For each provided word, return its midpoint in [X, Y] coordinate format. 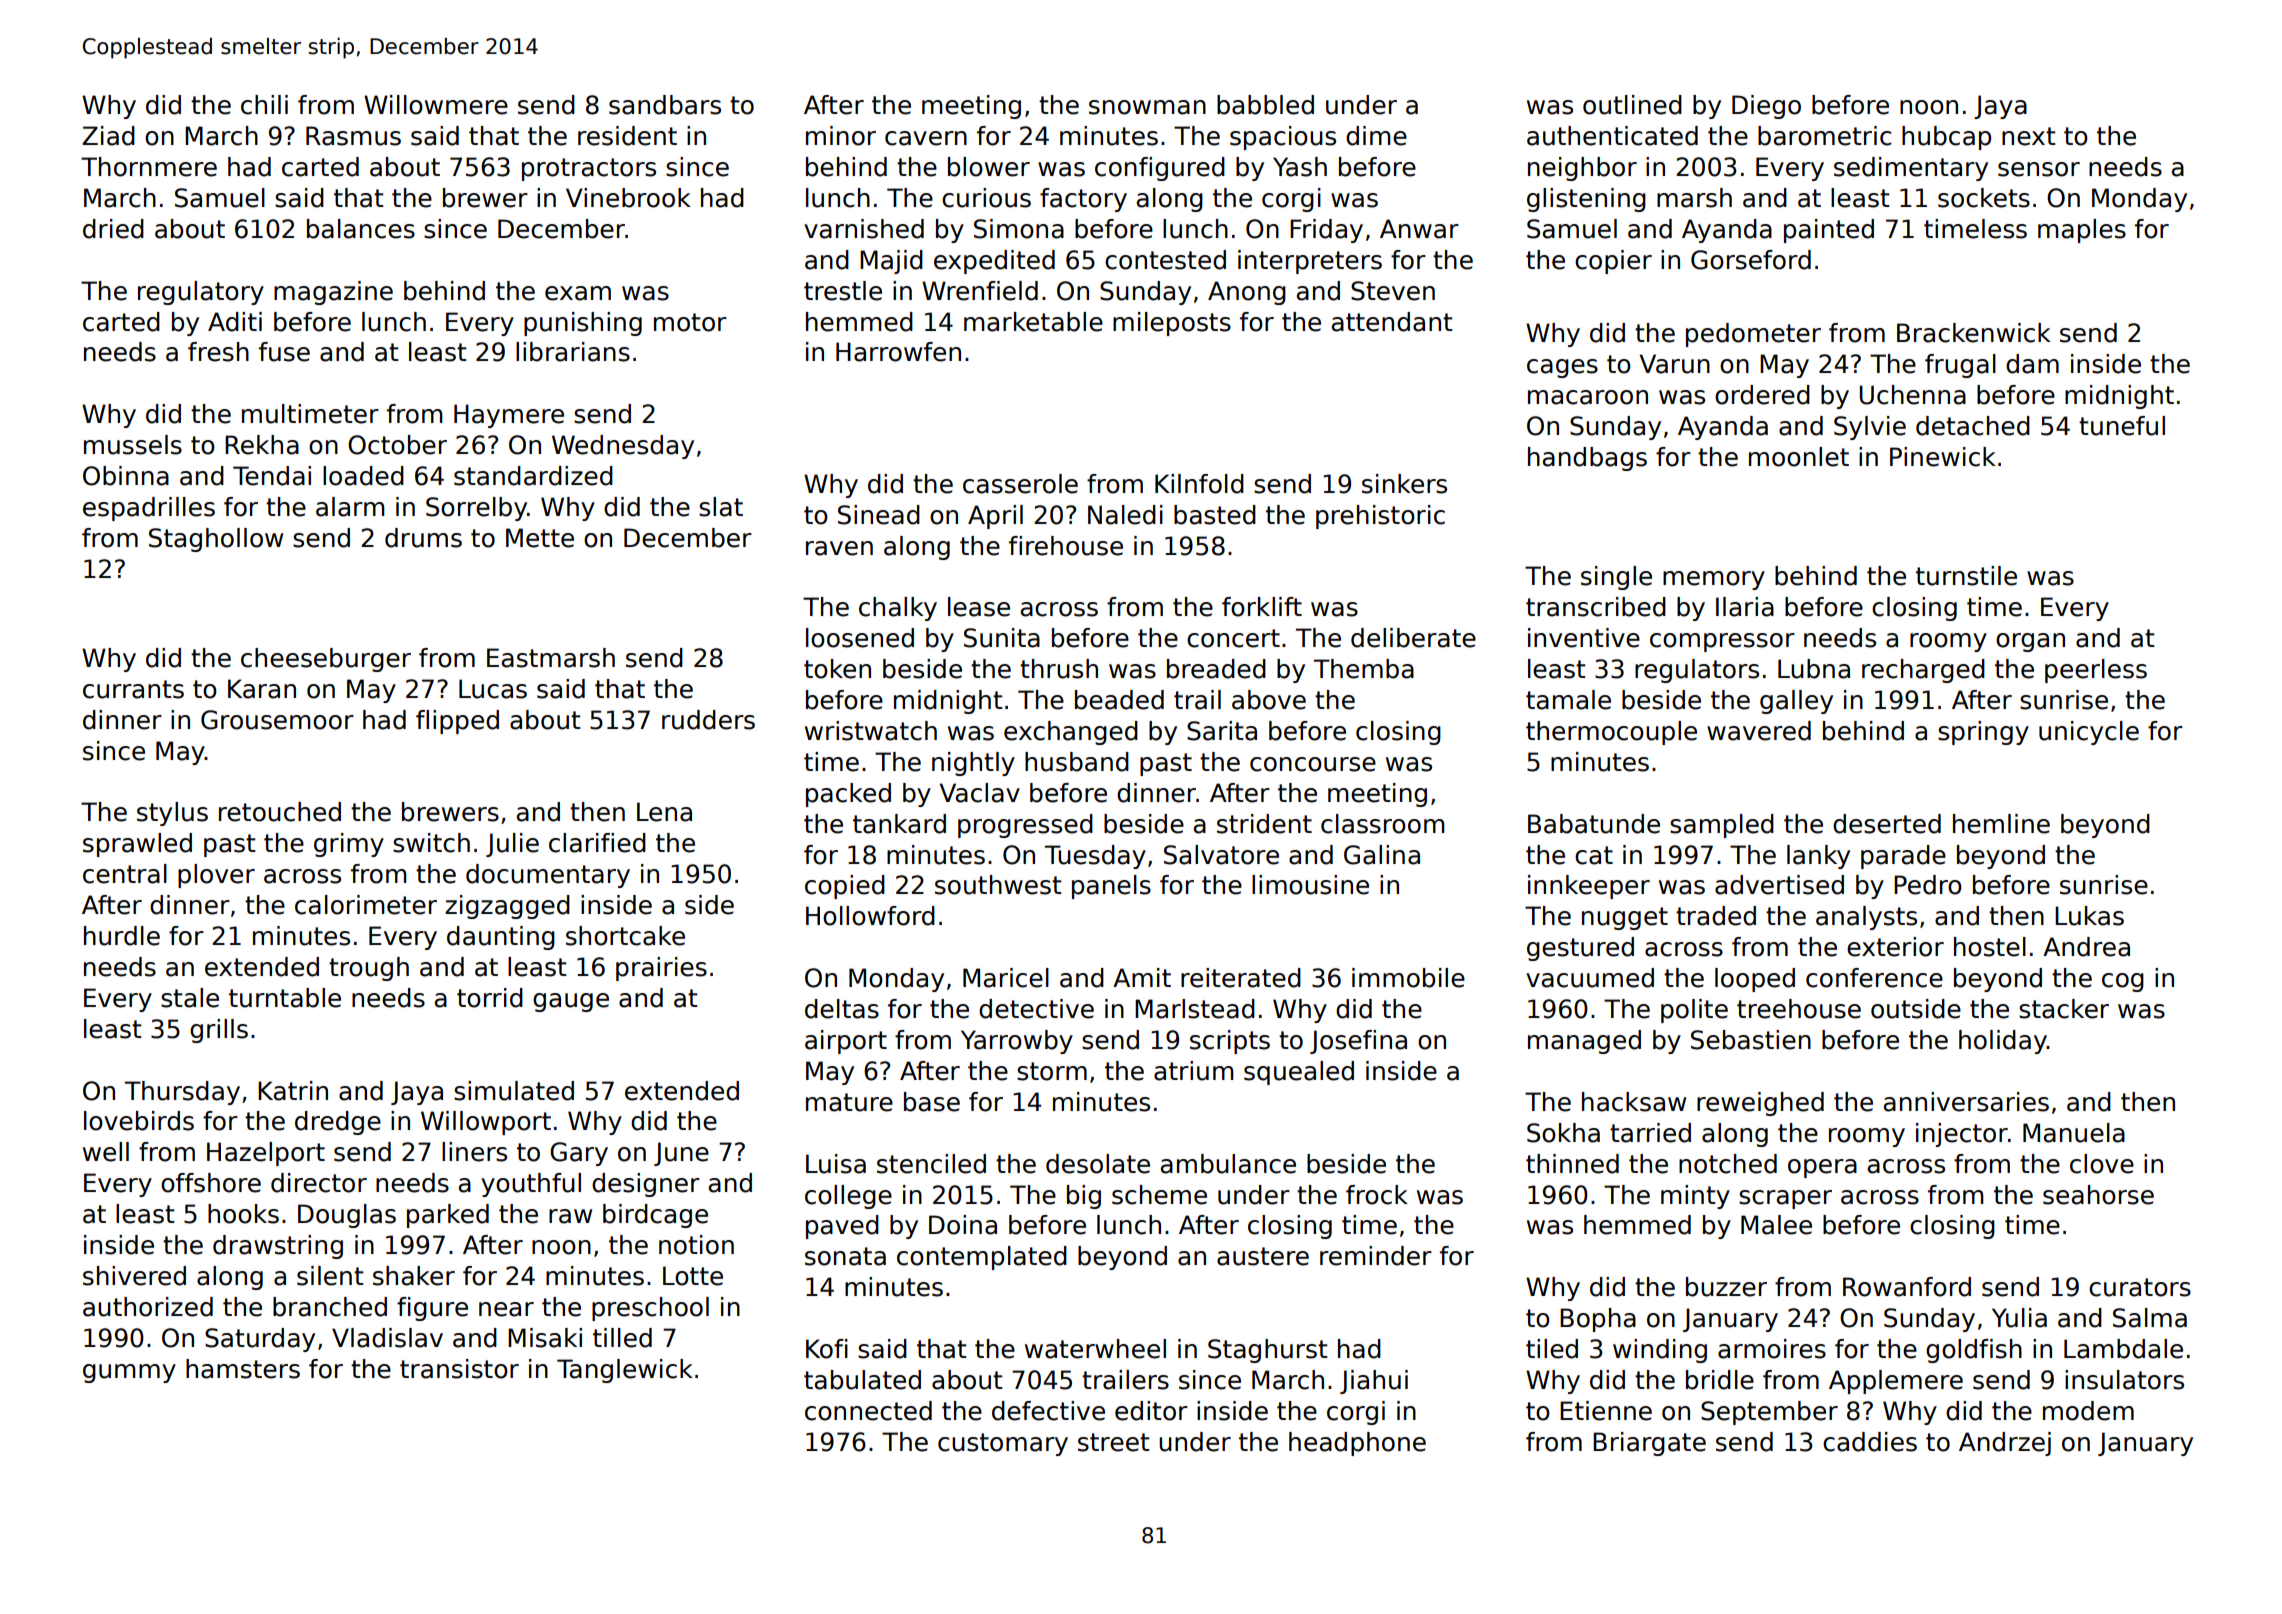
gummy [129, 1373]
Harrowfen [898, 352]
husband [1077, 762]
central [125, 874]
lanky [1818, 857]
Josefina [1358, 1042]
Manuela [2074, 1133]
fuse [284, 352]
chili [264, 105]
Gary [579, 1154]
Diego [1766, 107]
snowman [1147, 107]
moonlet [1799, 457]
